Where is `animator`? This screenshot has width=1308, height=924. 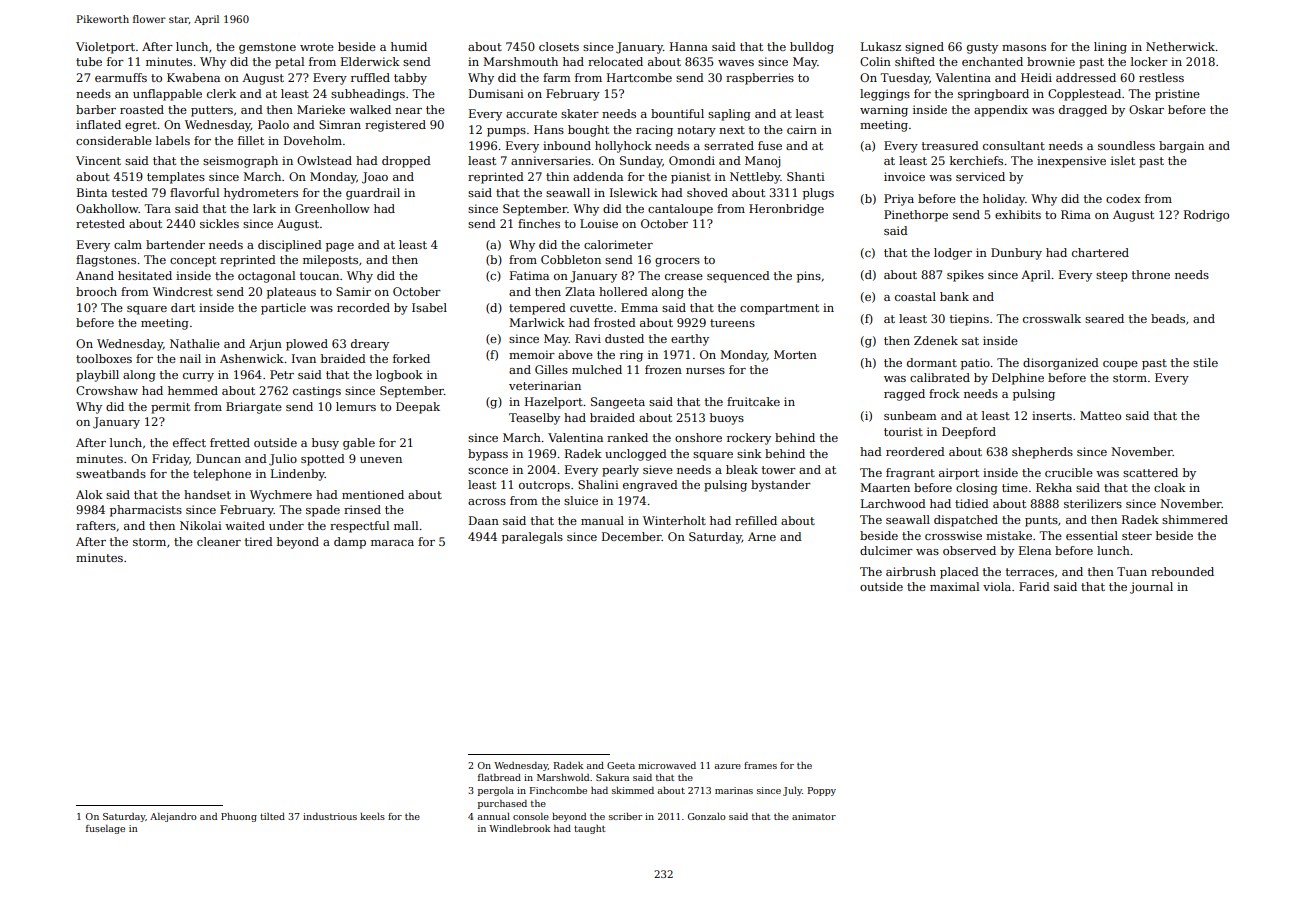
animator is located at coordinates (814, 816).
